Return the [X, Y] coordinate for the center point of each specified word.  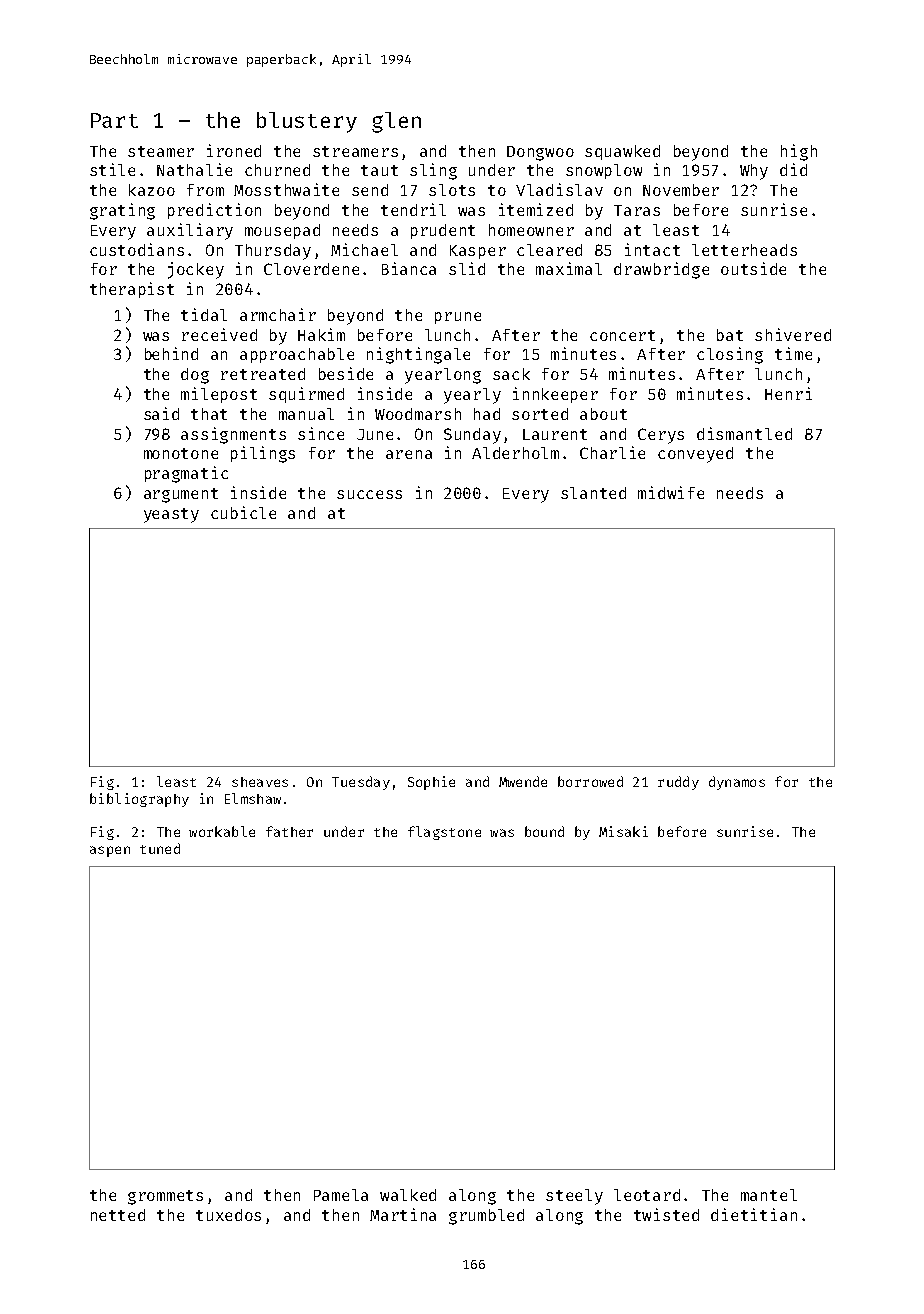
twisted [666, 1214]
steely [574, 1197]
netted [118, 1215]
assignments [233, 435]
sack [511, 374]
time [793, 353]
